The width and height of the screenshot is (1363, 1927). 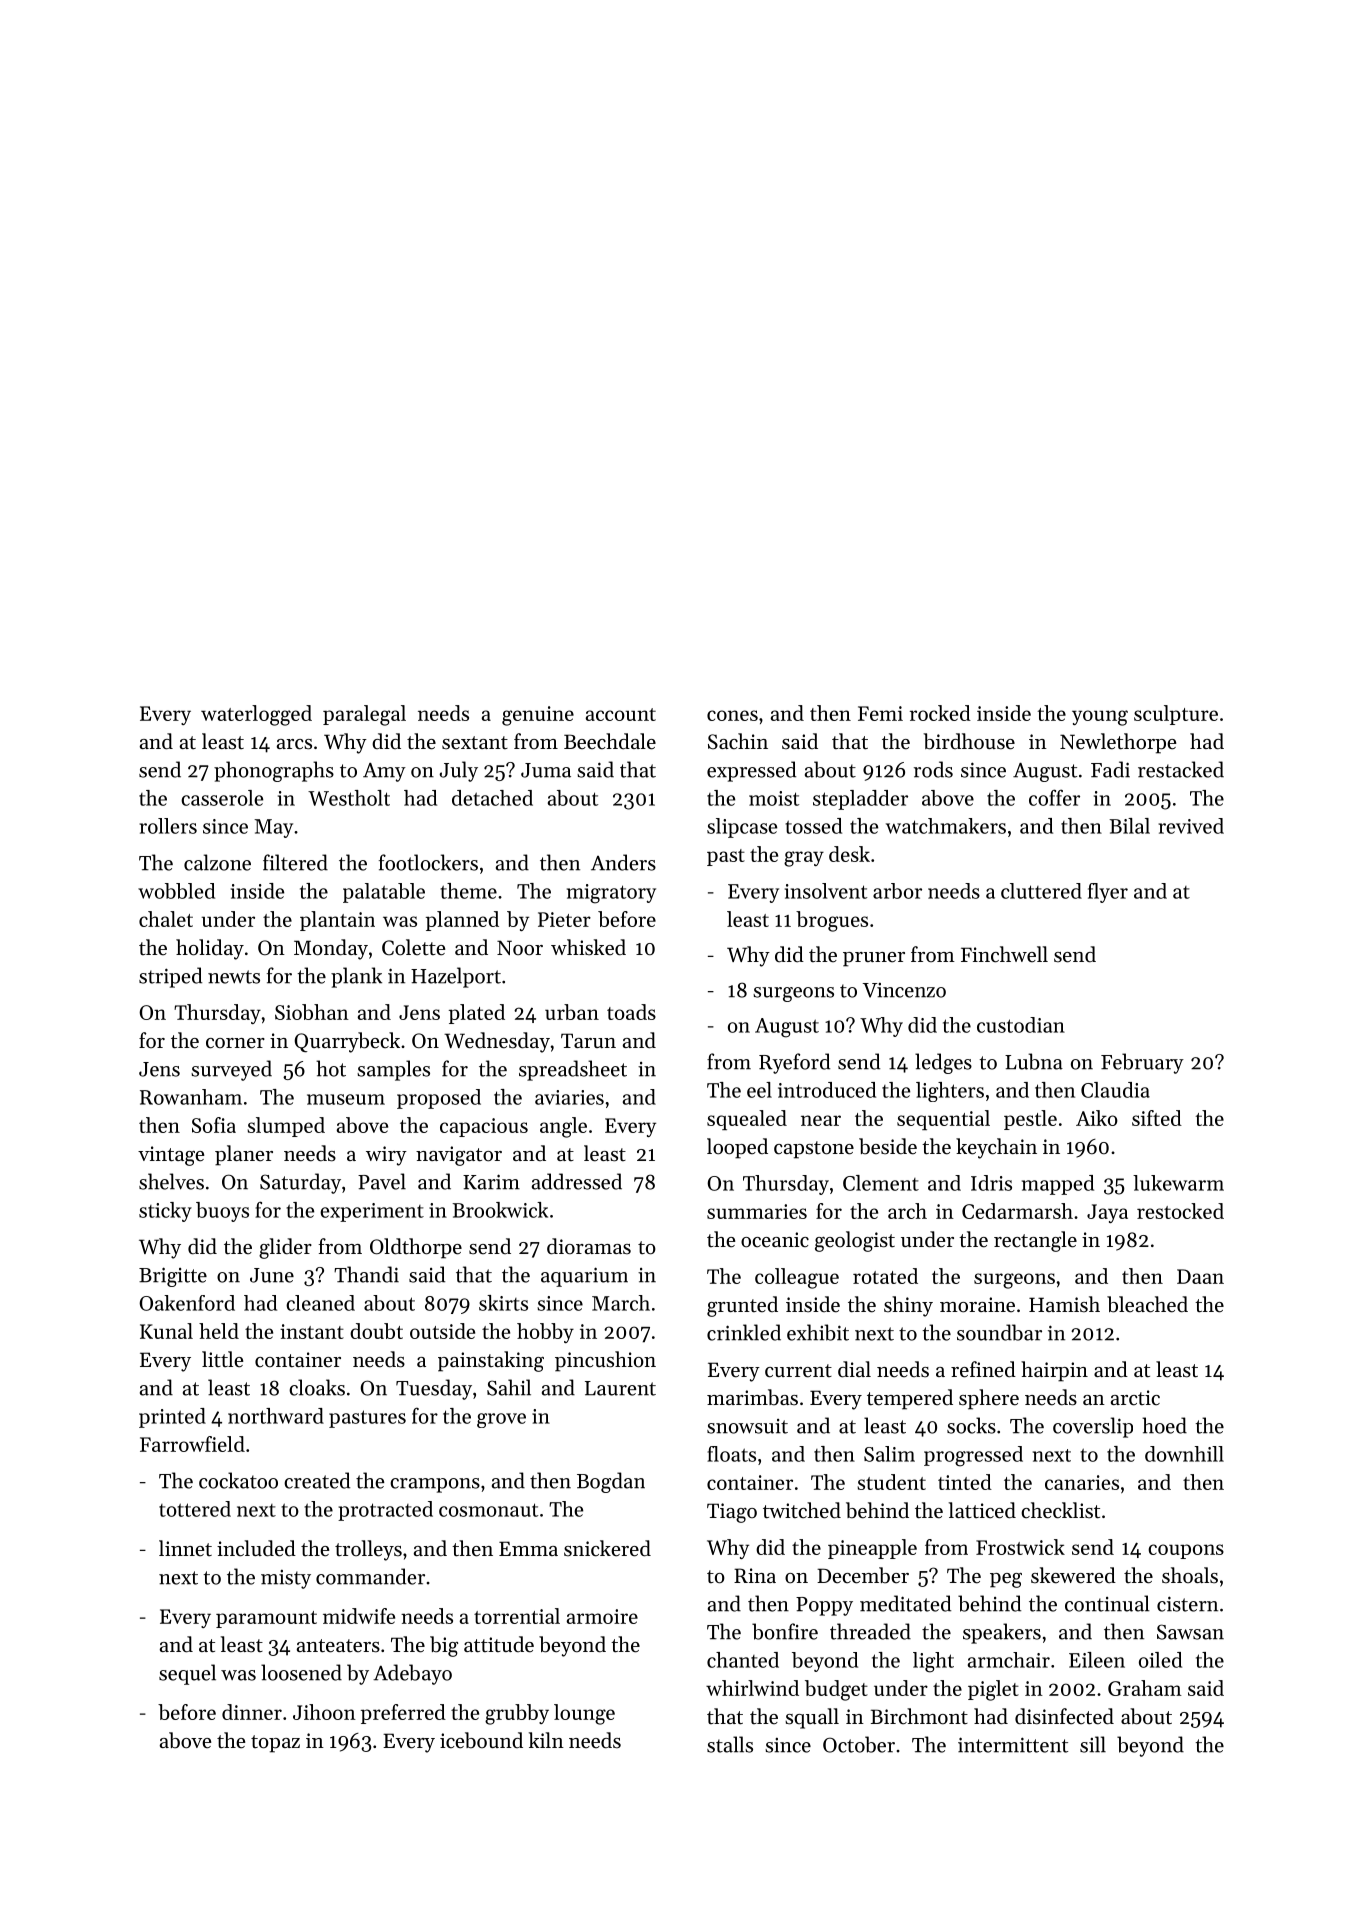 I want to click on whirlwind, so click(x=752, y=1688).
